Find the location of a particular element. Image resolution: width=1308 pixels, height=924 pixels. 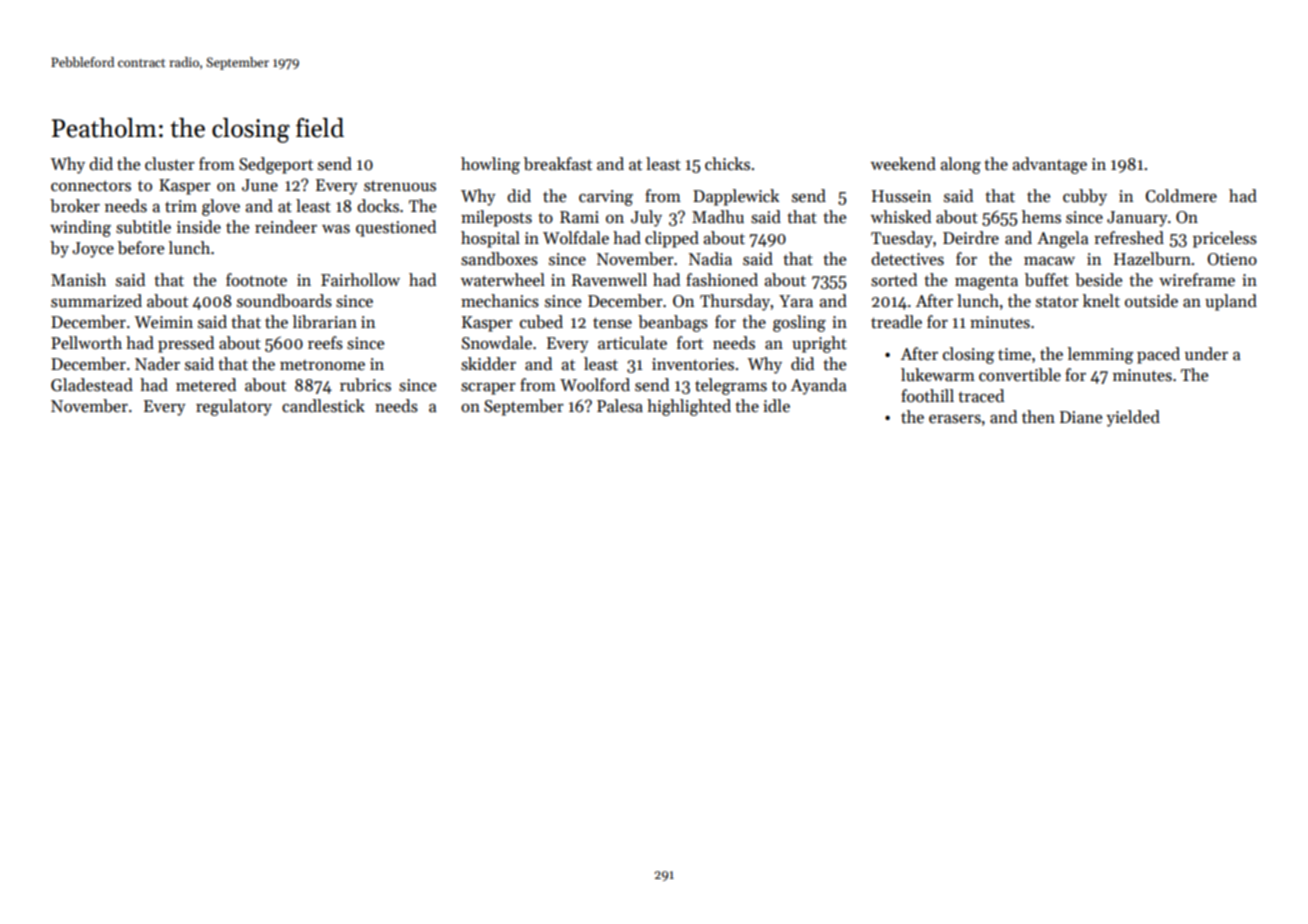

lemming is located at coordinates (1100, 355).
